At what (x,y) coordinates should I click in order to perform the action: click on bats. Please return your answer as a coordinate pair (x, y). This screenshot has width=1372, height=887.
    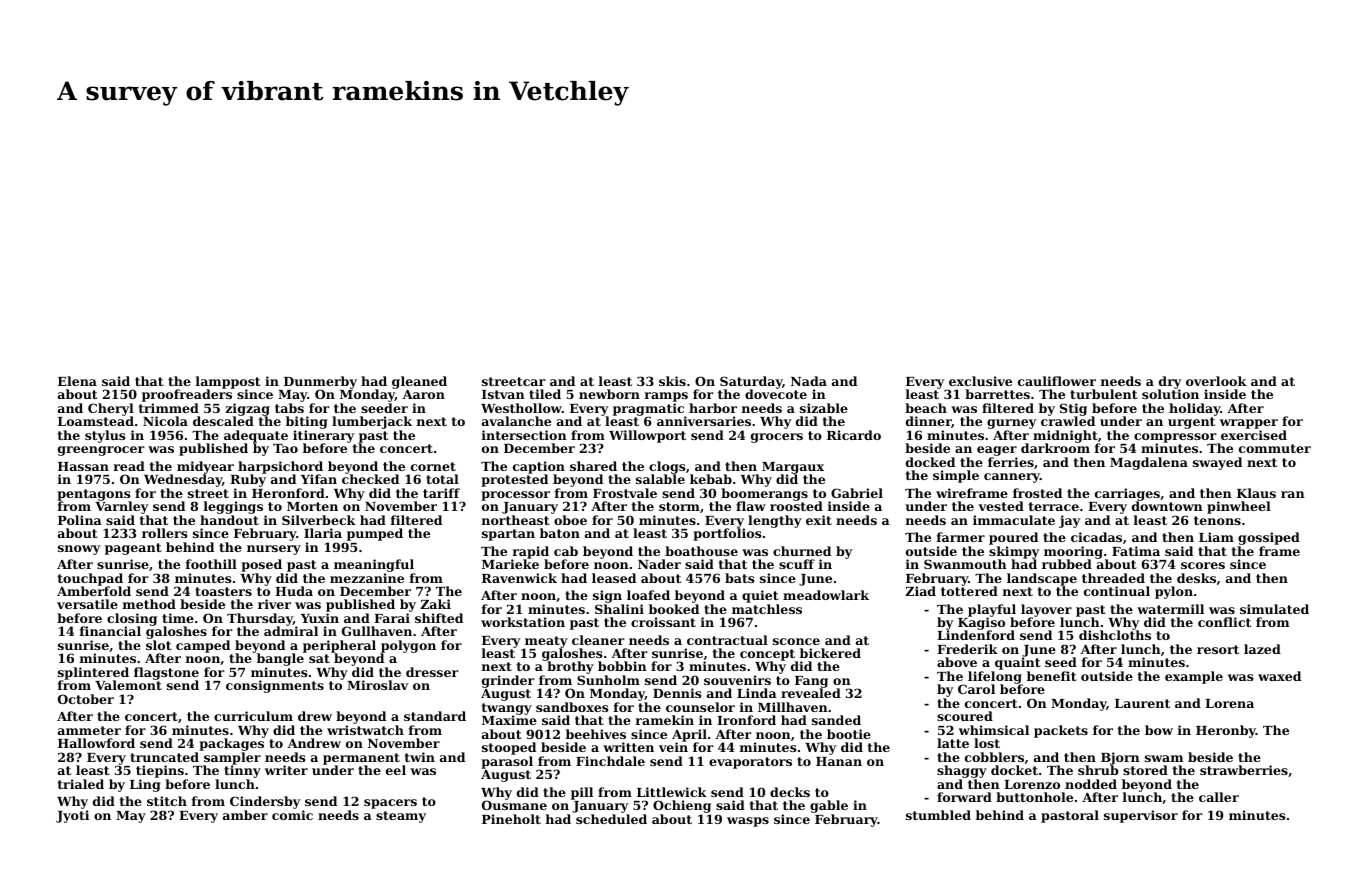
    Looking at the image, I should click on (739, 578).
